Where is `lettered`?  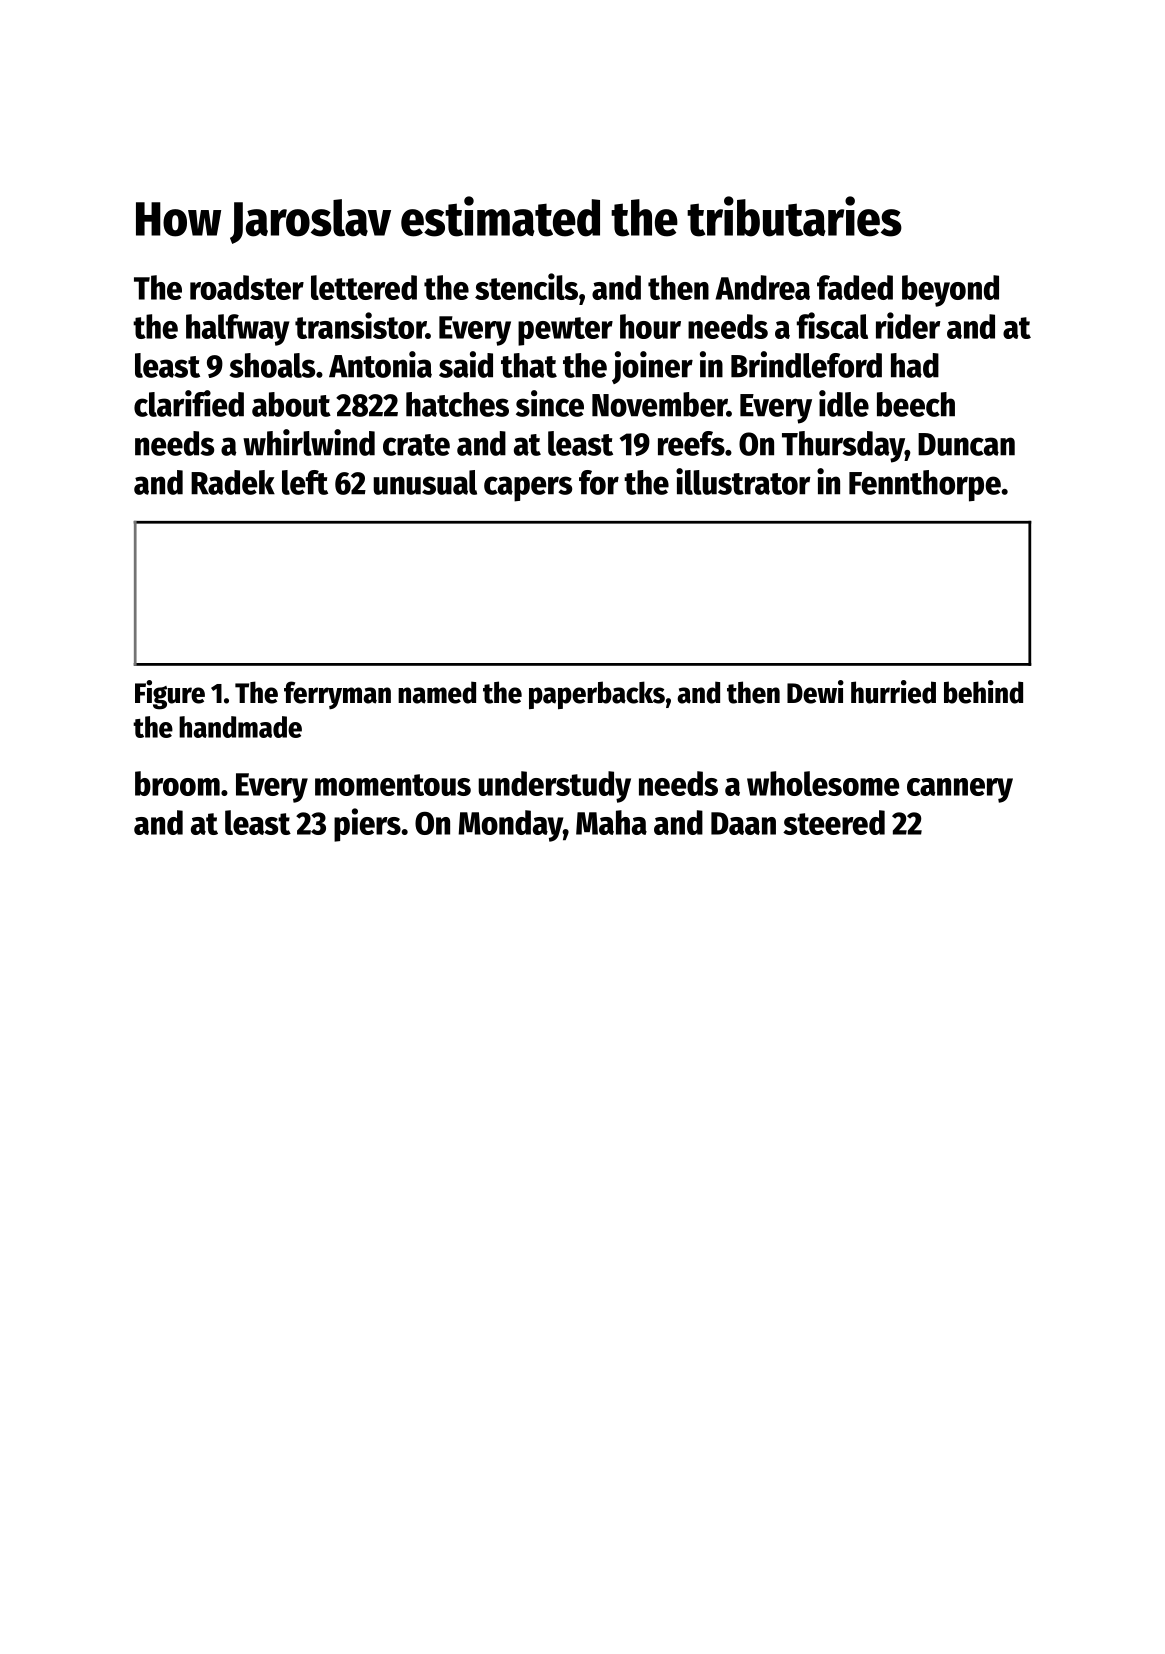 lettered is located at coordinates (364, 287).
